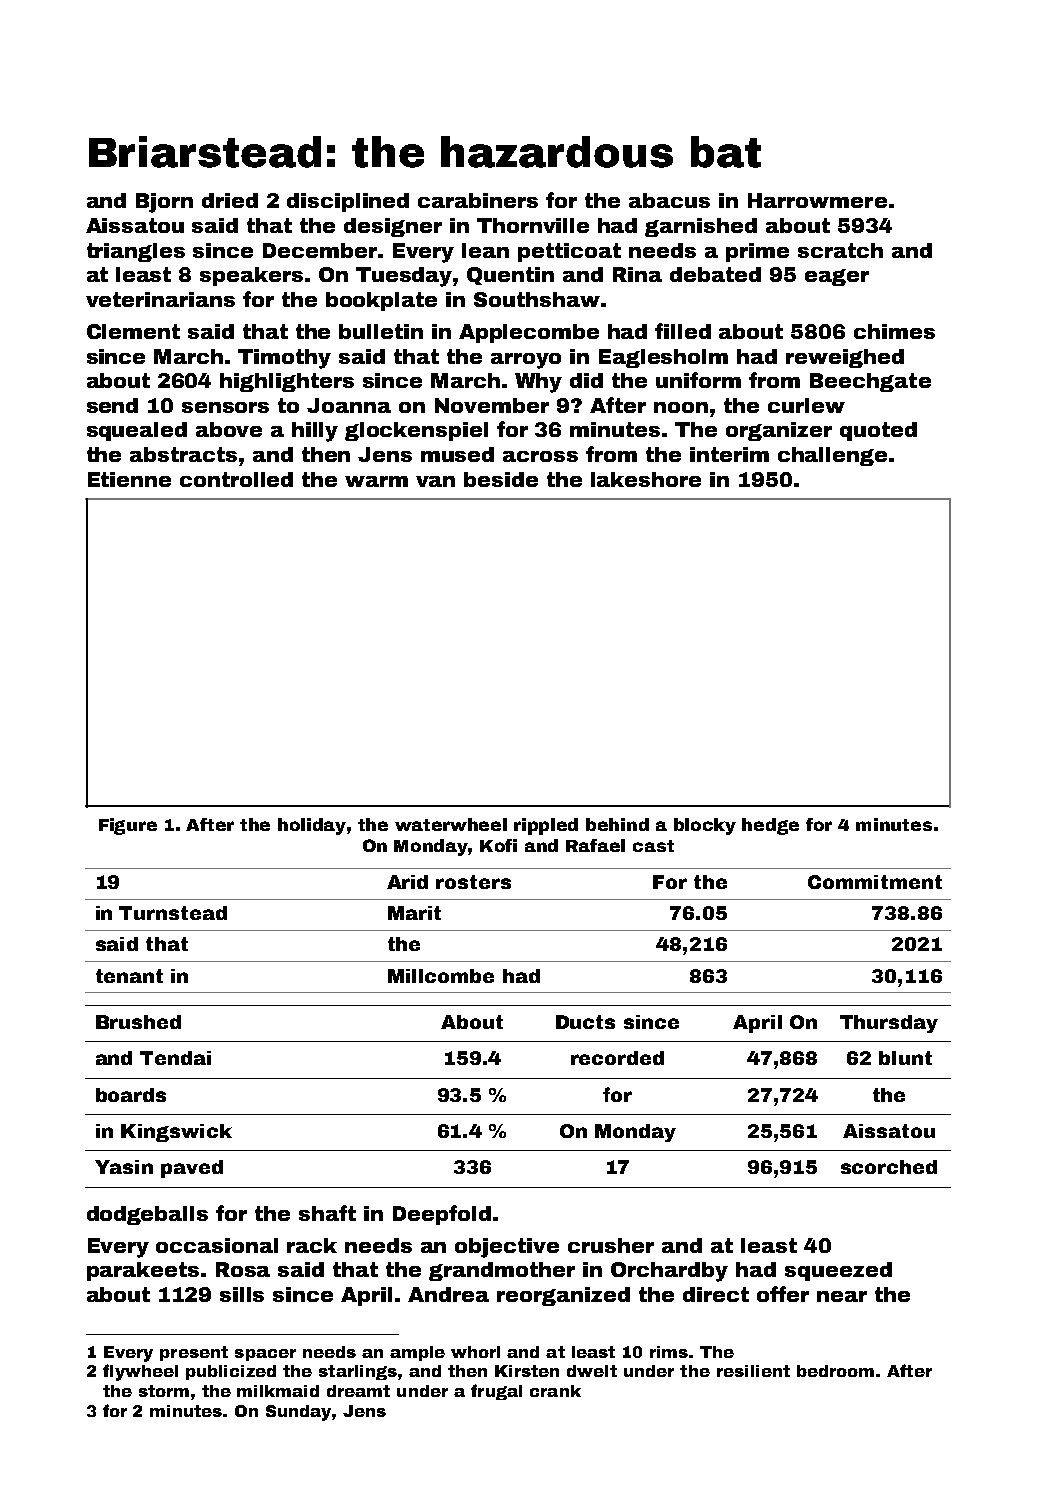 The image size is (1037, 1502). What do you see at coordinates (284, 359) in the screenshot?
I see `Timothy` at bounding box center [284, 359].
